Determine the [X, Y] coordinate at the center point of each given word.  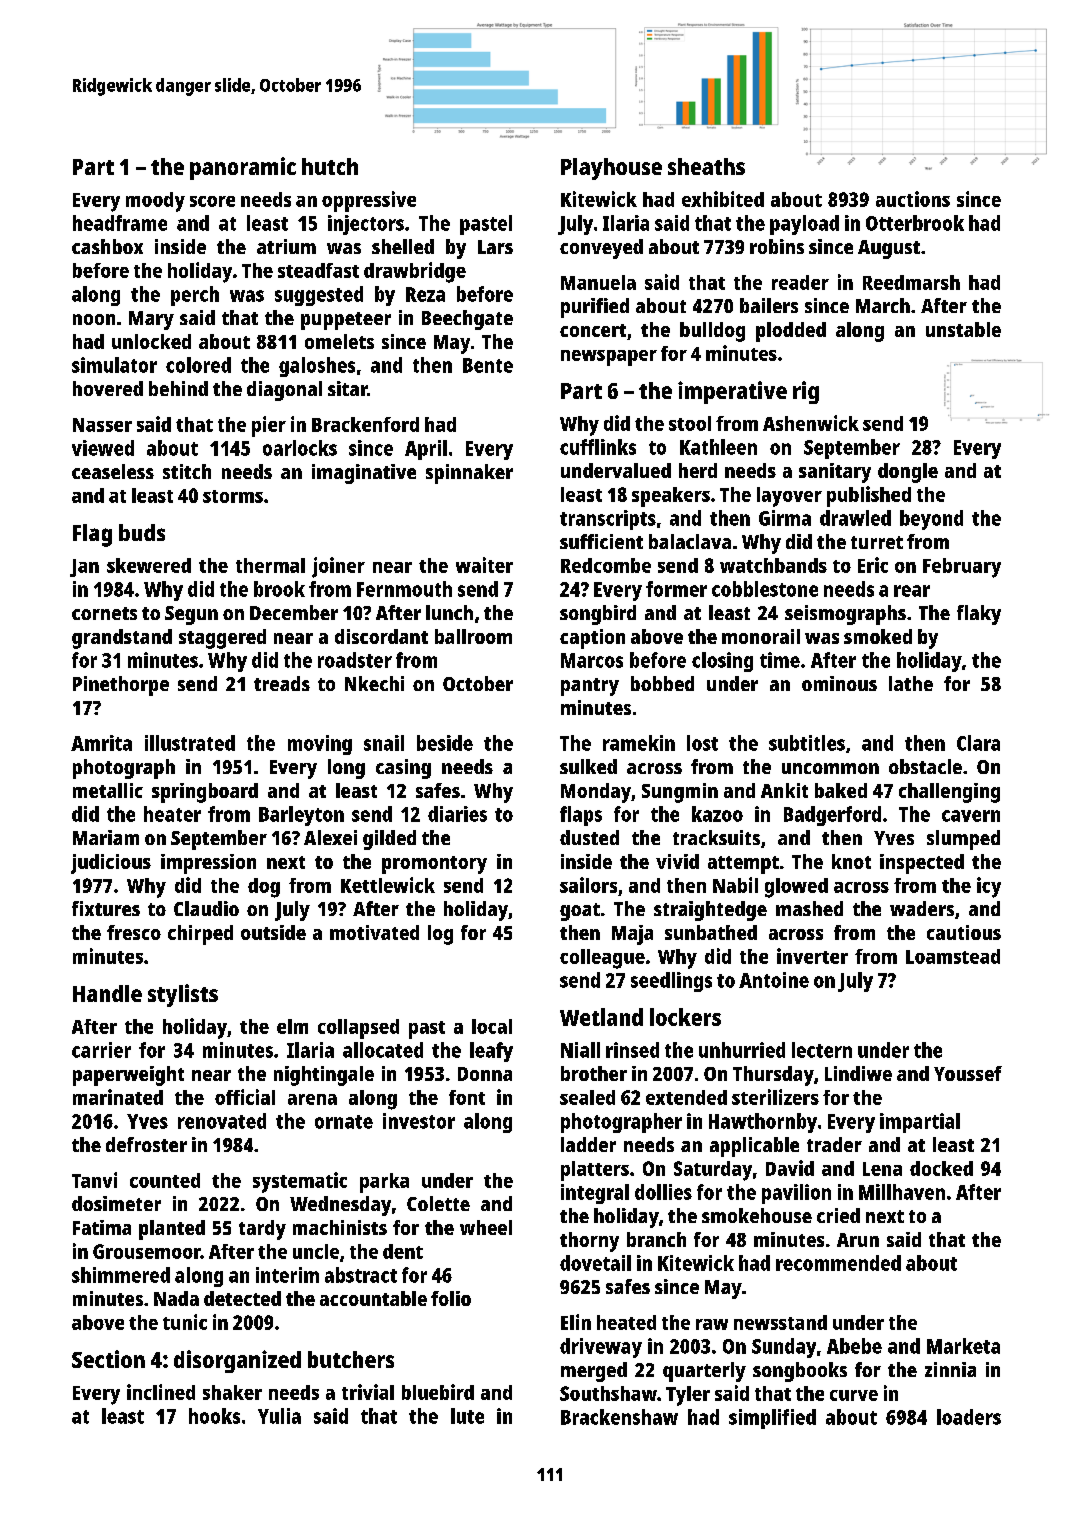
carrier [101, 1050]
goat [580, 912]
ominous [839, 683]
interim [287, 1275]
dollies [663, 1192]
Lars [495, 247]
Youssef [968, 1073]
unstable [963, 329]
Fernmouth [404, 589]
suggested [319, 296]
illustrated [190, 743]
